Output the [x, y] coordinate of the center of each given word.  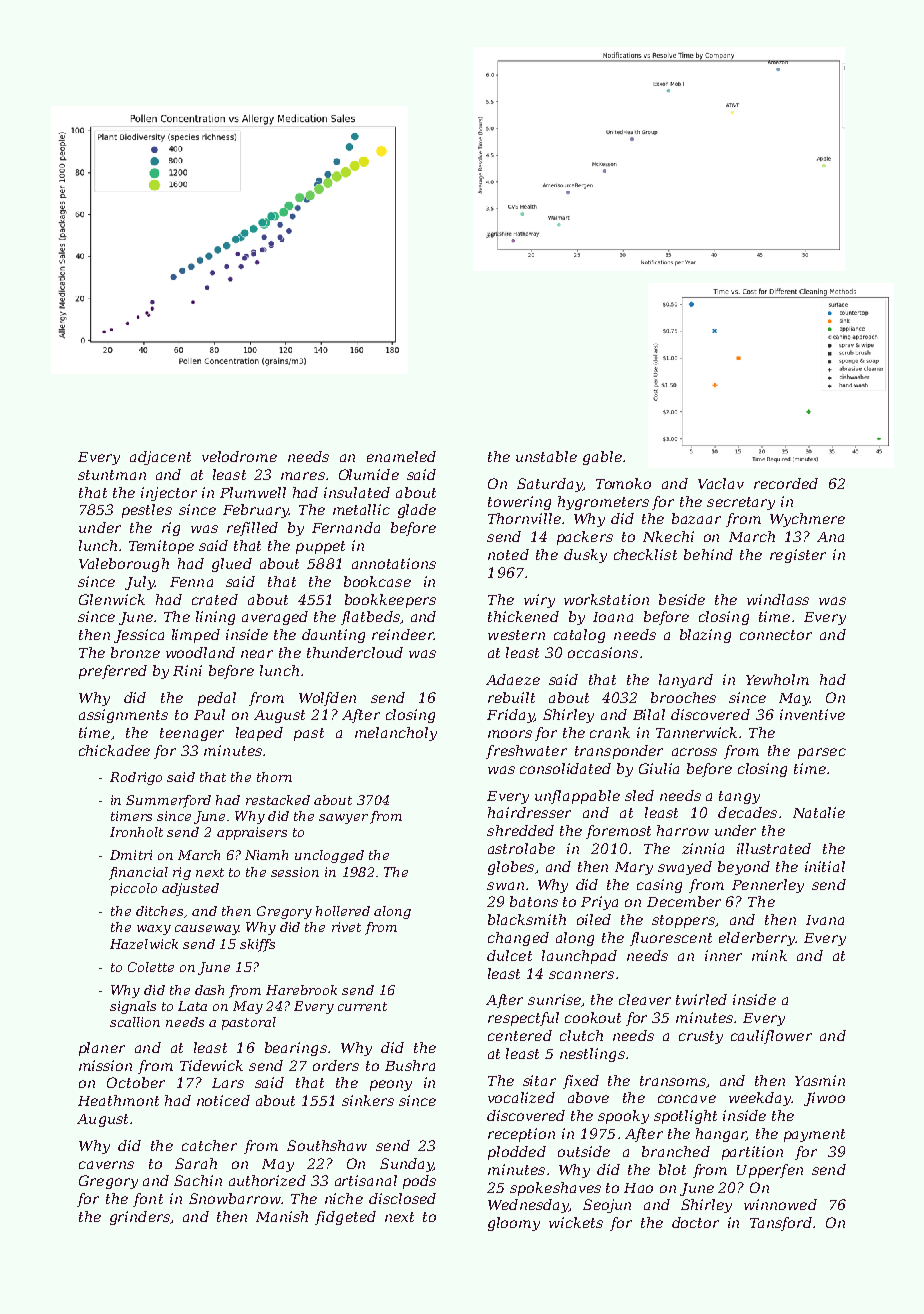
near [257, 654]
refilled [252, 529]
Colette [151, 967]
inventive [812, 714]
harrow [683, 830]
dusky [585, 556]
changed [518, 939]
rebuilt [511, 697]
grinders [140, 1218]
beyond [744, 868]
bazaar [696, 518]
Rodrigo [136, 778]
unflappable [577, 797]
